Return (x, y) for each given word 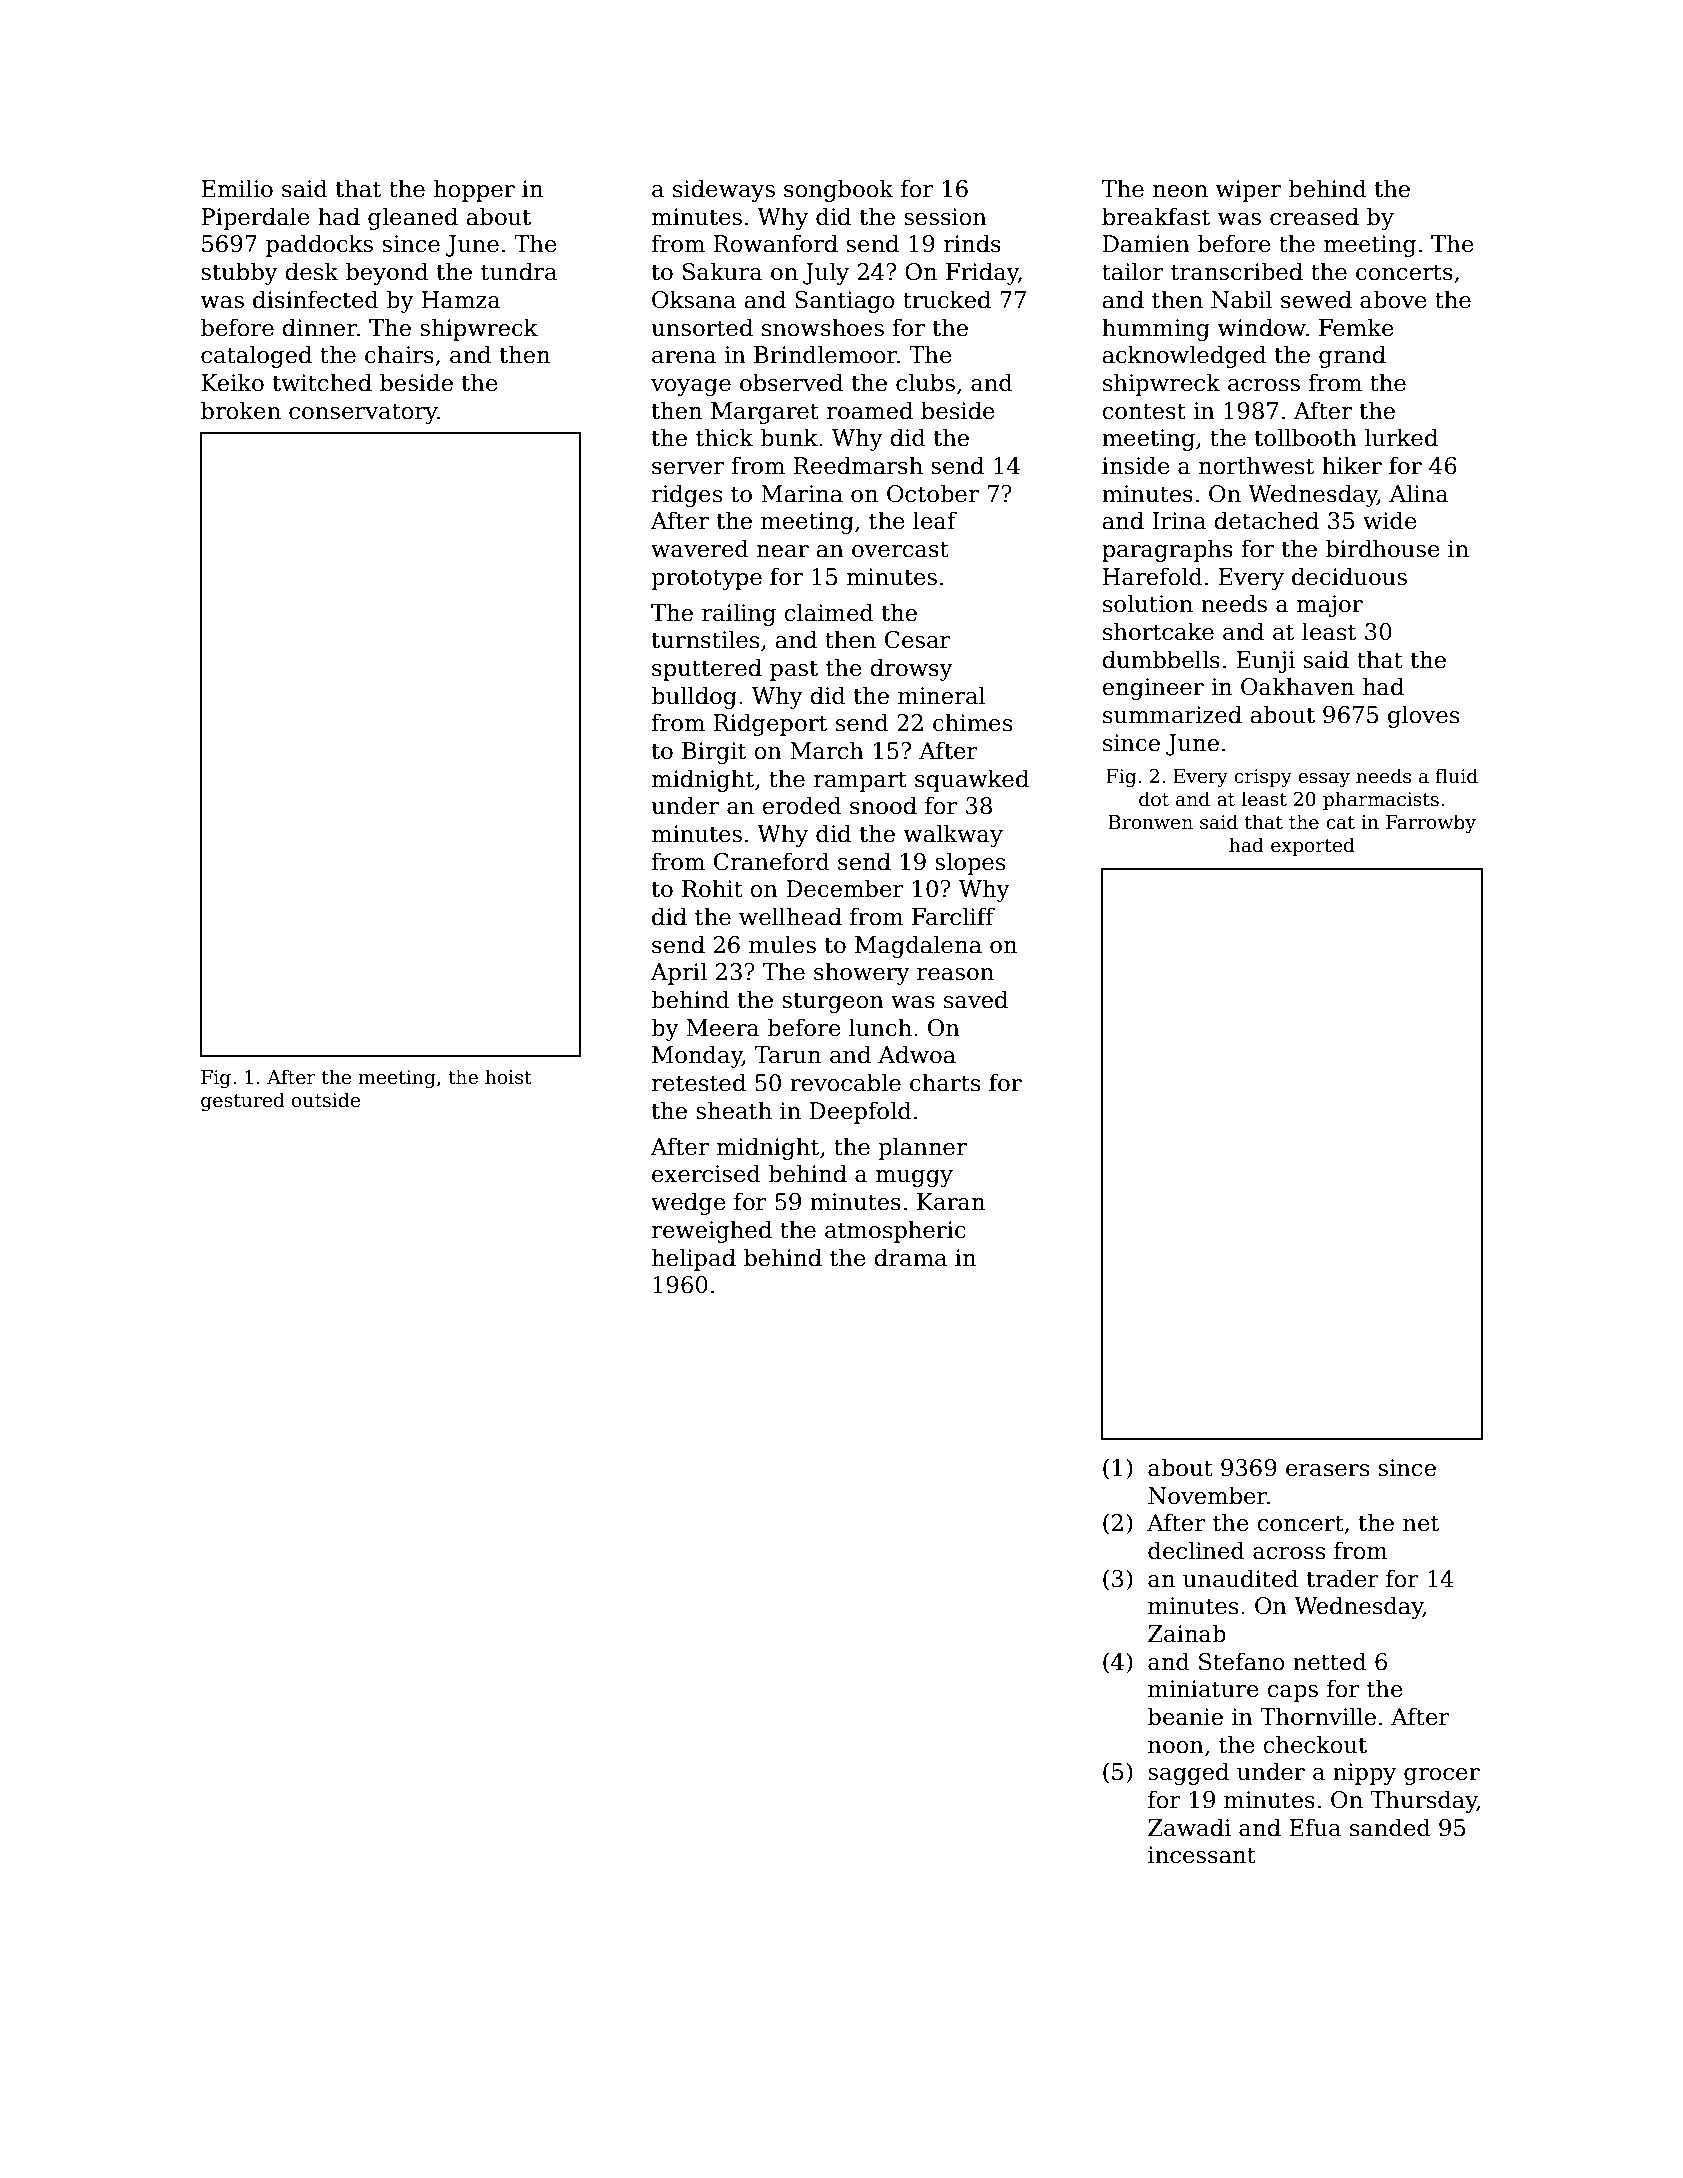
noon (1176, 1747)
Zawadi (1189, 1827)
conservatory (363, 413)
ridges (687, 495)
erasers (1327, 1470)
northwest (1257, 465)
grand (1352, 356)
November (1207, 1495)
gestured (243, 1101)
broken (241, 410)
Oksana (694, 299)
